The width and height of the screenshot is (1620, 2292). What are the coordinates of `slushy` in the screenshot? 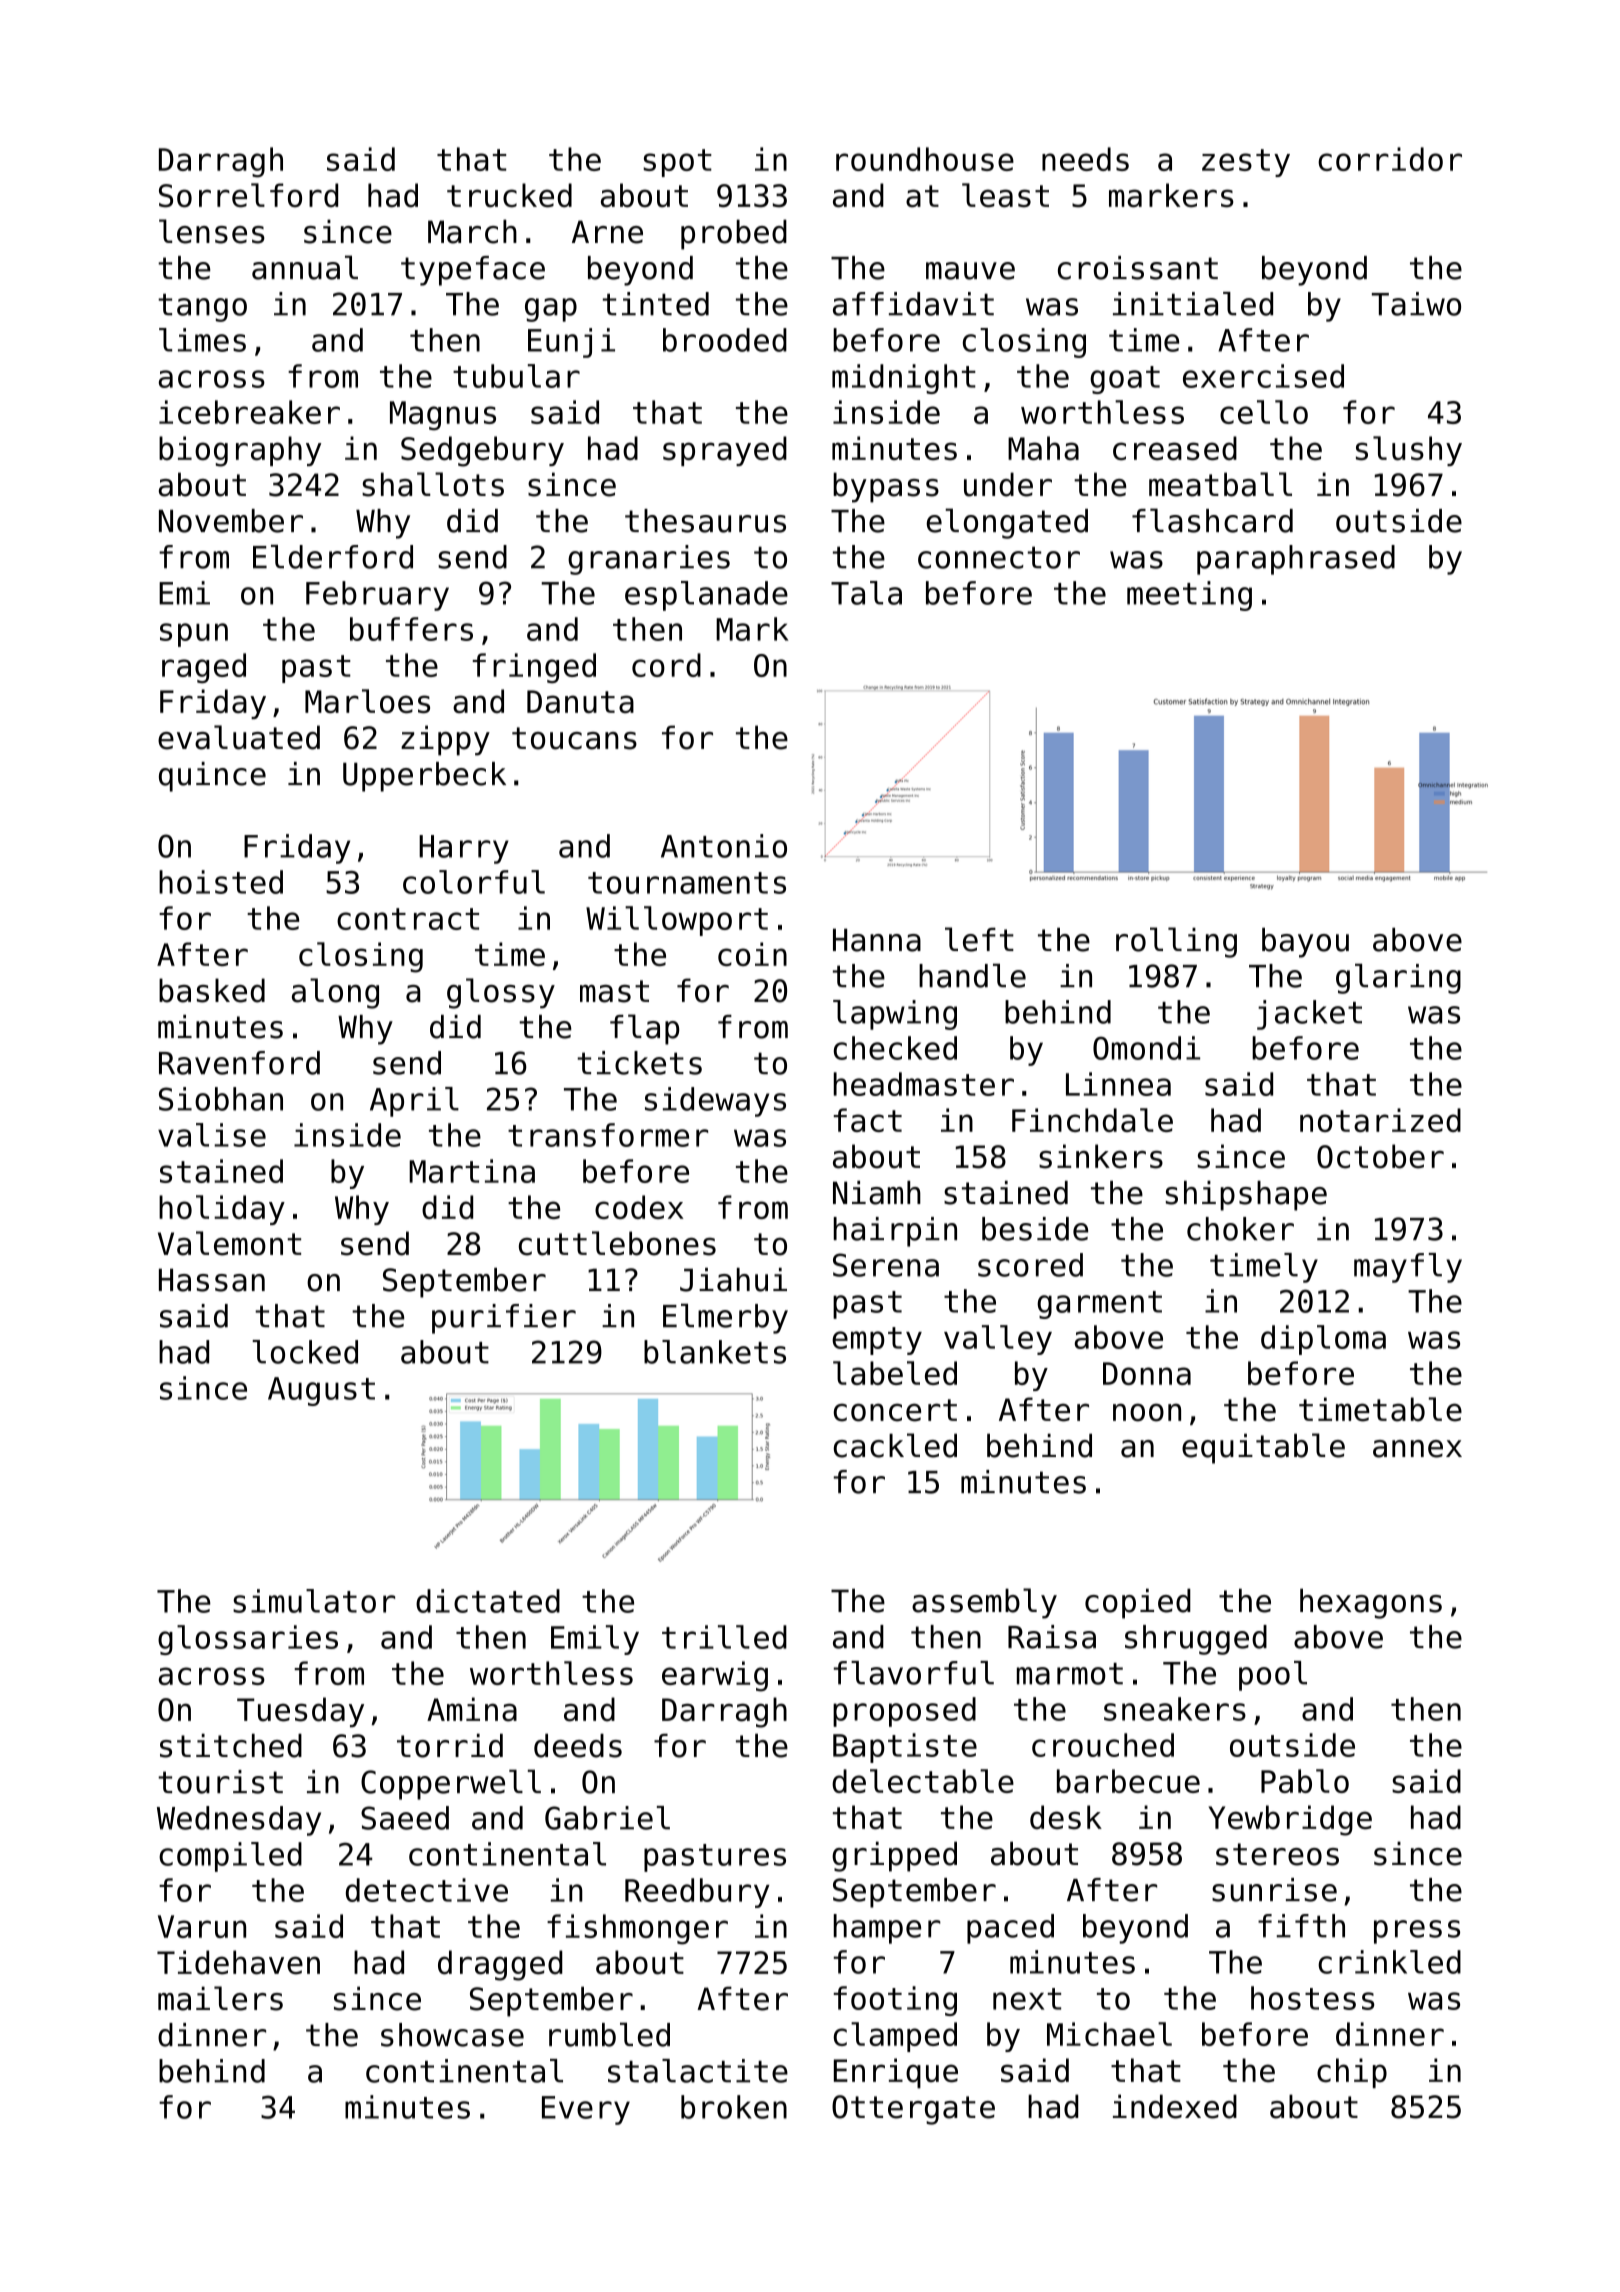 It's located at (1409, 451).
